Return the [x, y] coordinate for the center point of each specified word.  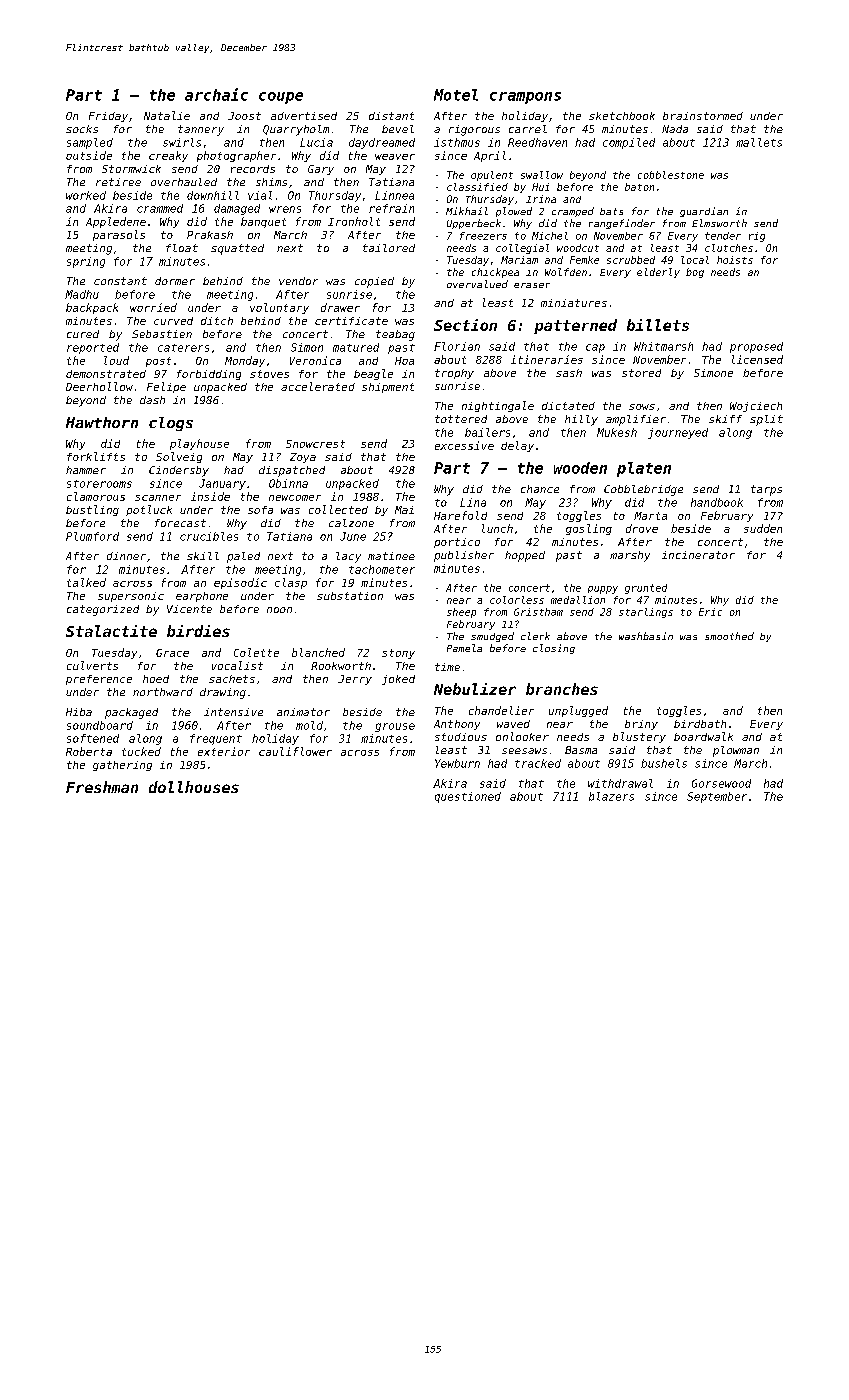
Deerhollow [99, 386]
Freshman [102, 787]
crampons [525, 98]
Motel [456, 95]
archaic [216, 94]
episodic [240, 583]
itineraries [547, 359]
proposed [756, 347]
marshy [630, 556]
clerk [535, 636]
